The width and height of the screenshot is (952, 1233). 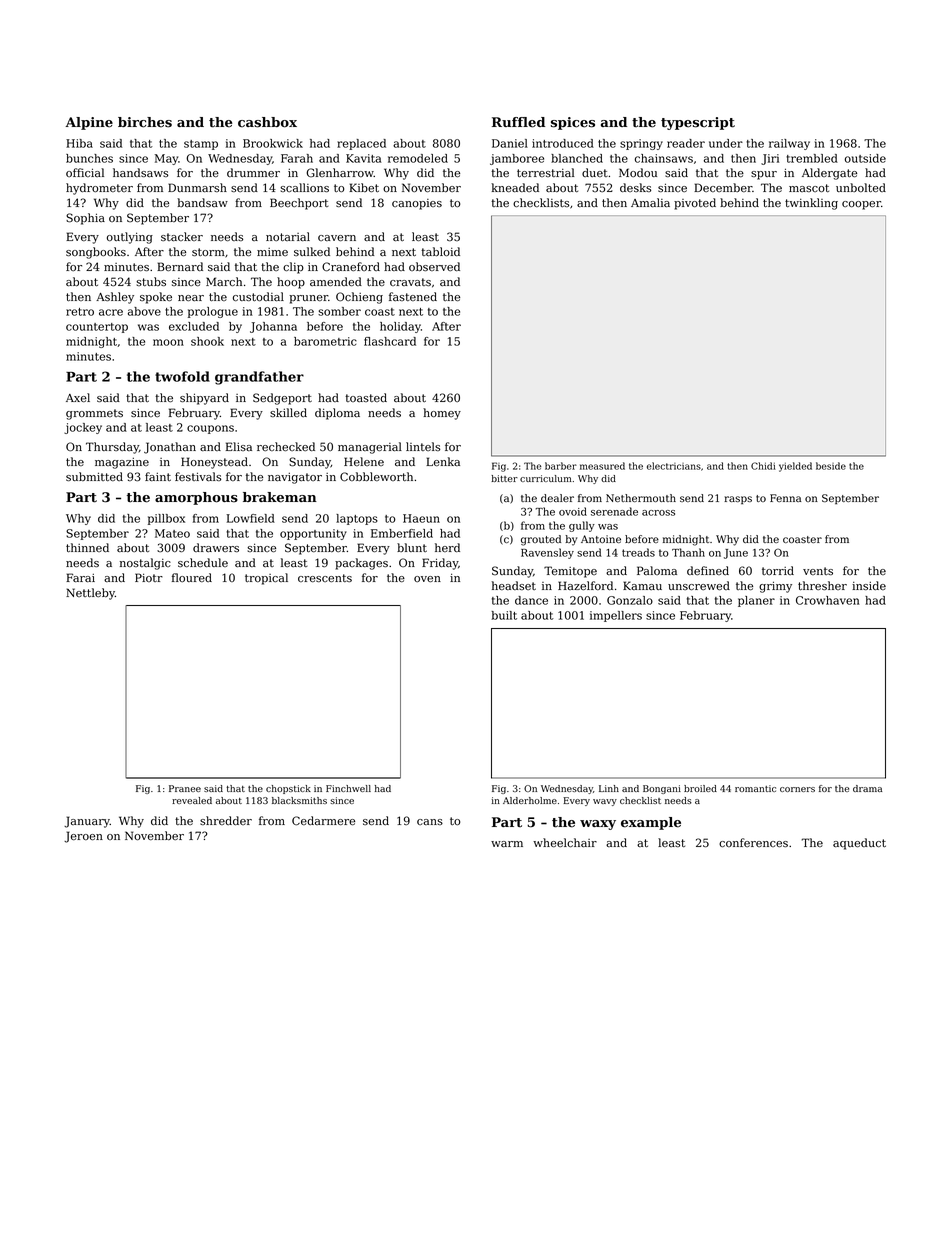 What do you see at coordinates (145, 122) in the screenshot?
I see `birches` at bounding box center [145, 122].
